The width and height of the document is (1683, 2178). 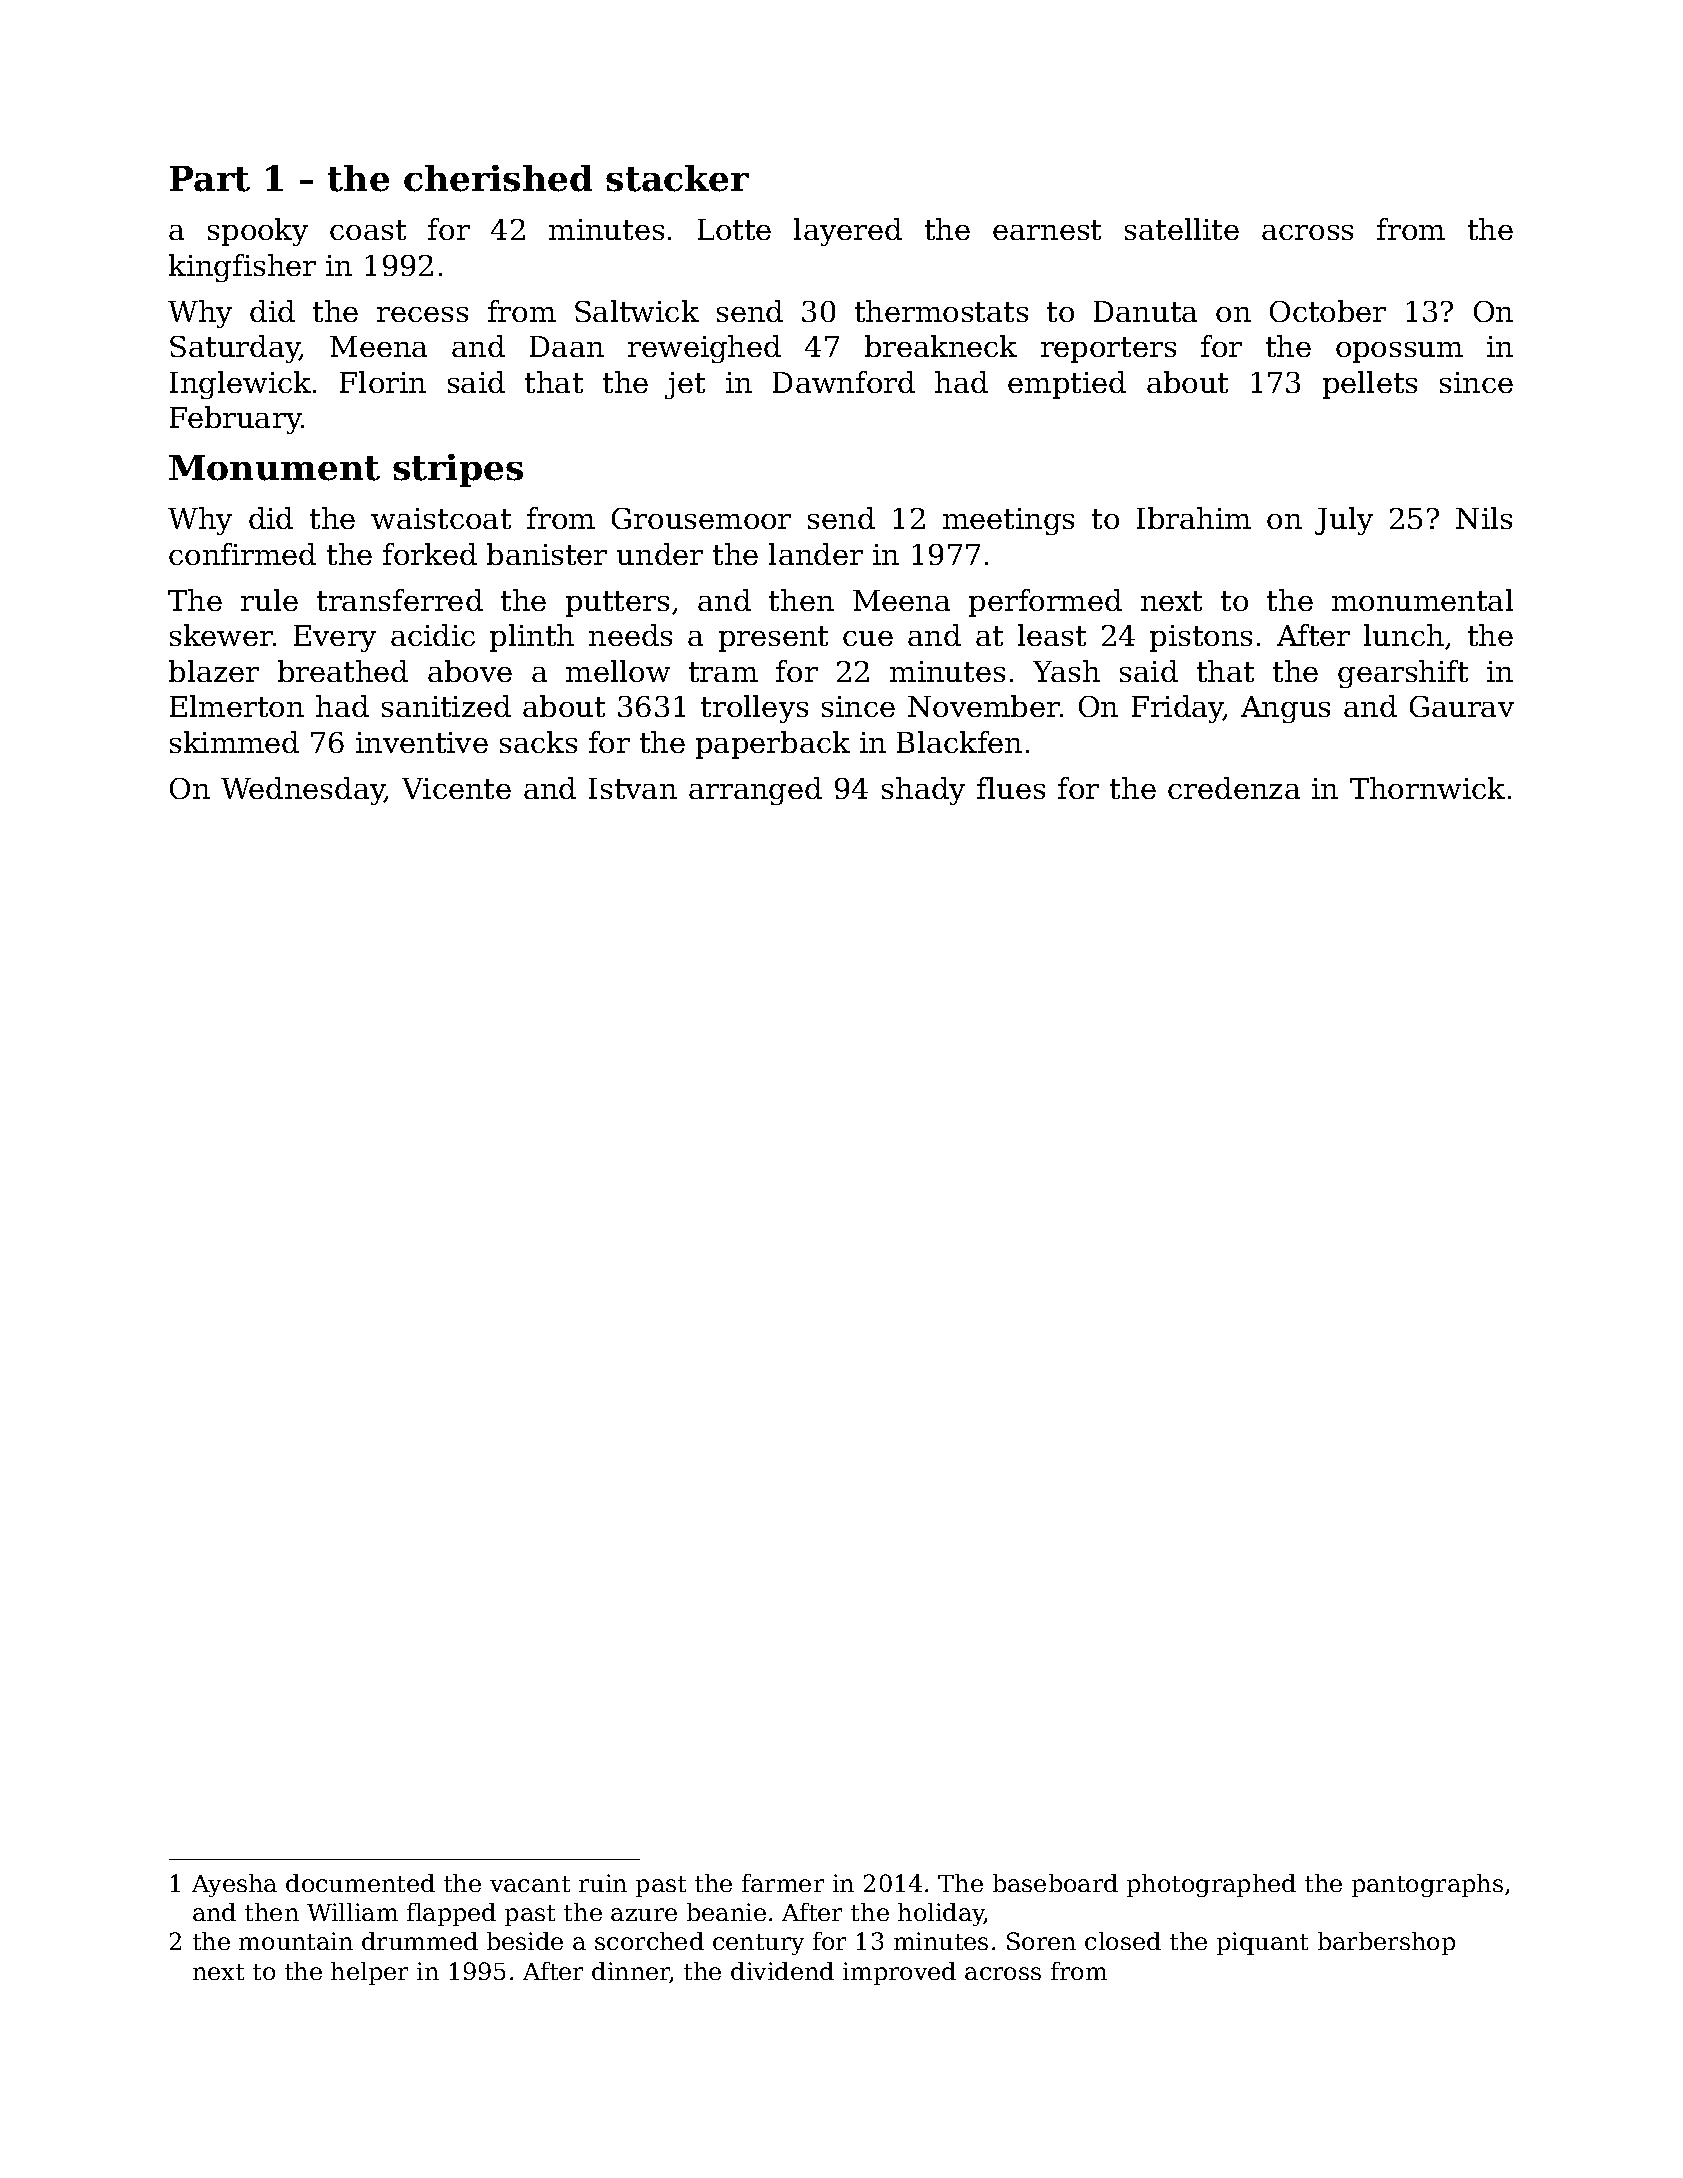 I want to click on Thornwick, so click(x=1427, y=788).
